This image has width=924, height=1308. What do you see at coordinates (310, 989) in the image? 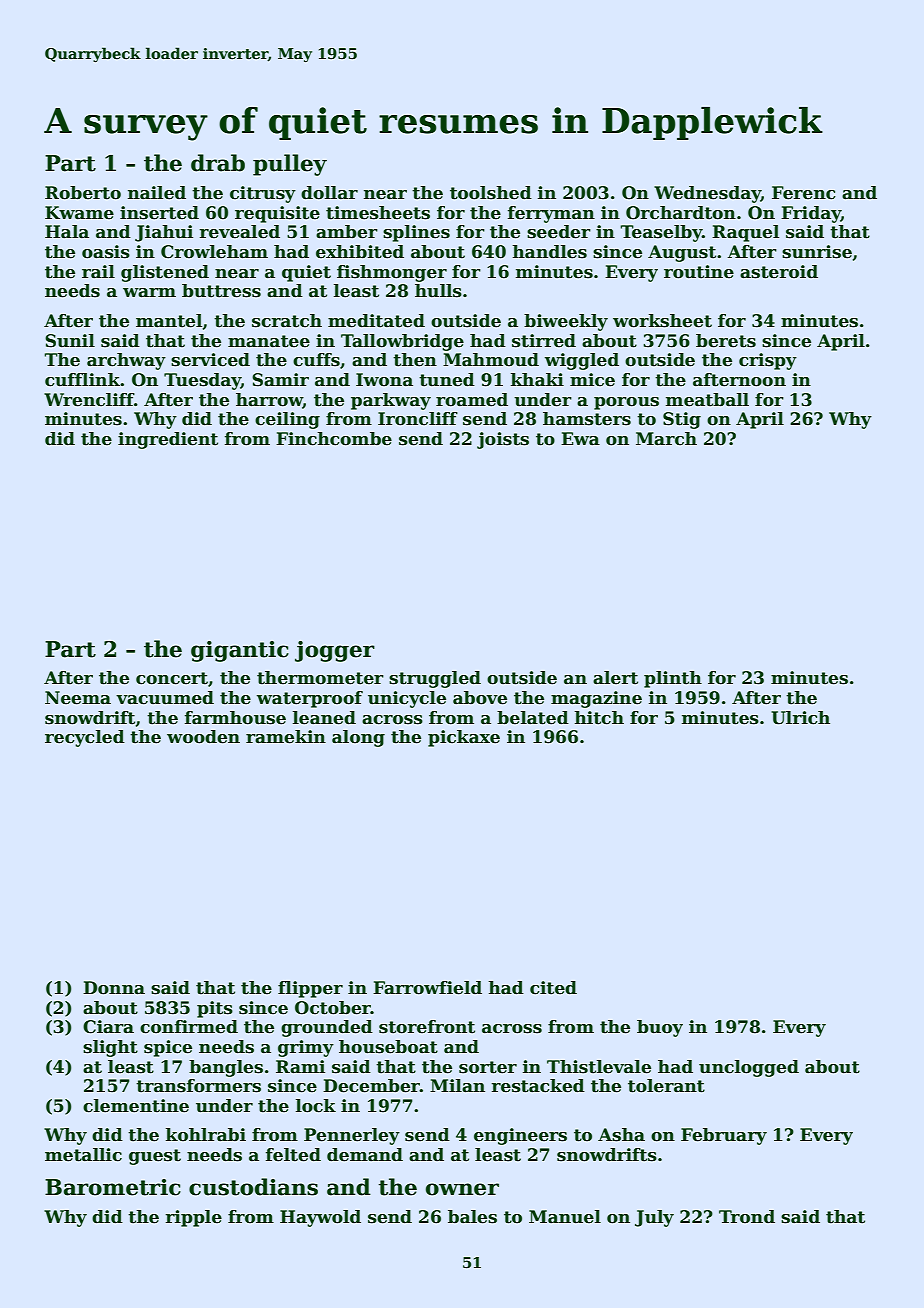
I see `flipper` at bounding box center [310, 989].
